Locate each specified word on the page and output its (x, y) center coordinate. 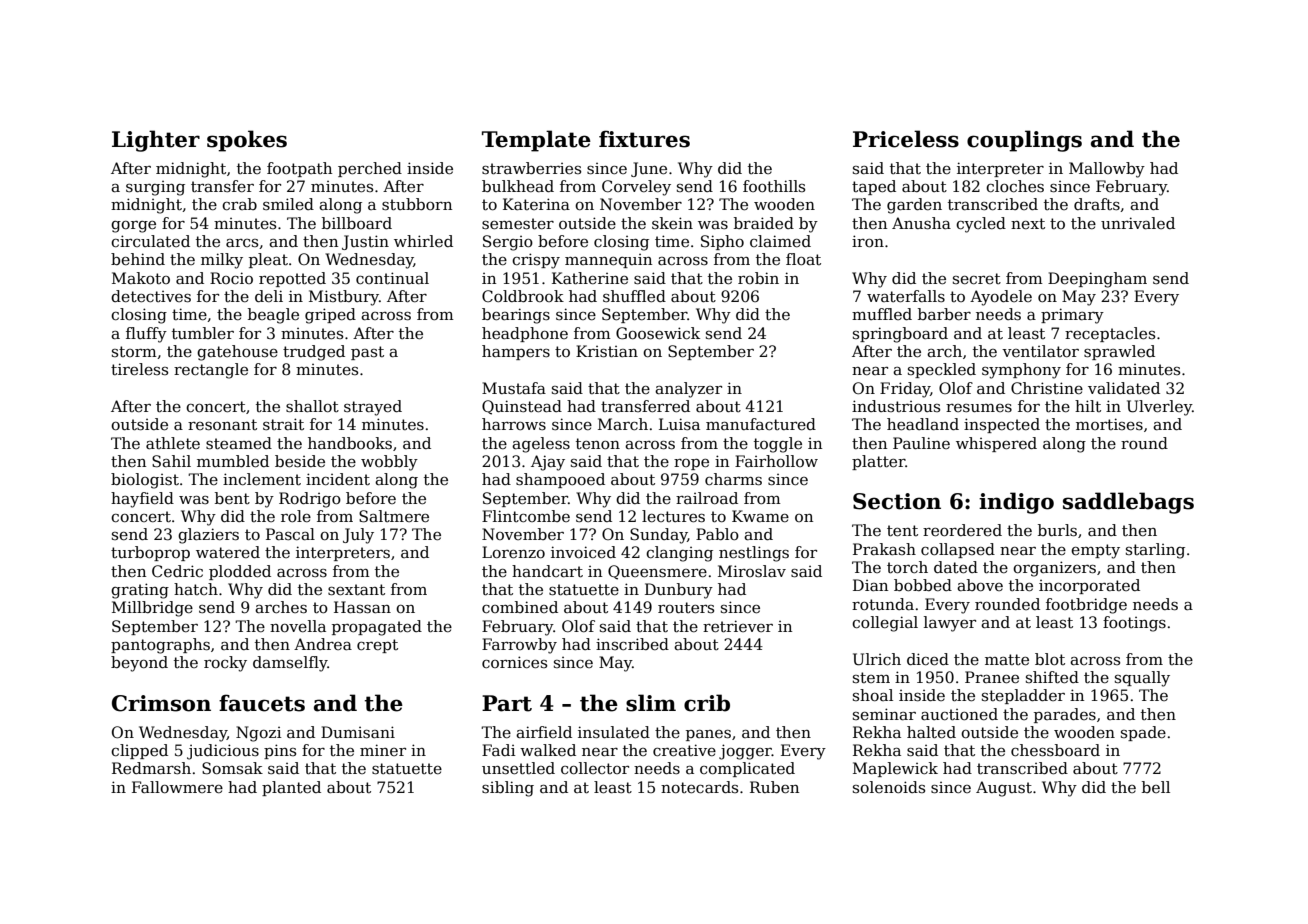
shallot (312, 406)
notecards (699, 787)
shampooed (560, 480)
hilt (1088, 406)
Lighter (156, 141)
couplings (1024, 141)
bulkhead (518, 186)
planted (291, 788)
